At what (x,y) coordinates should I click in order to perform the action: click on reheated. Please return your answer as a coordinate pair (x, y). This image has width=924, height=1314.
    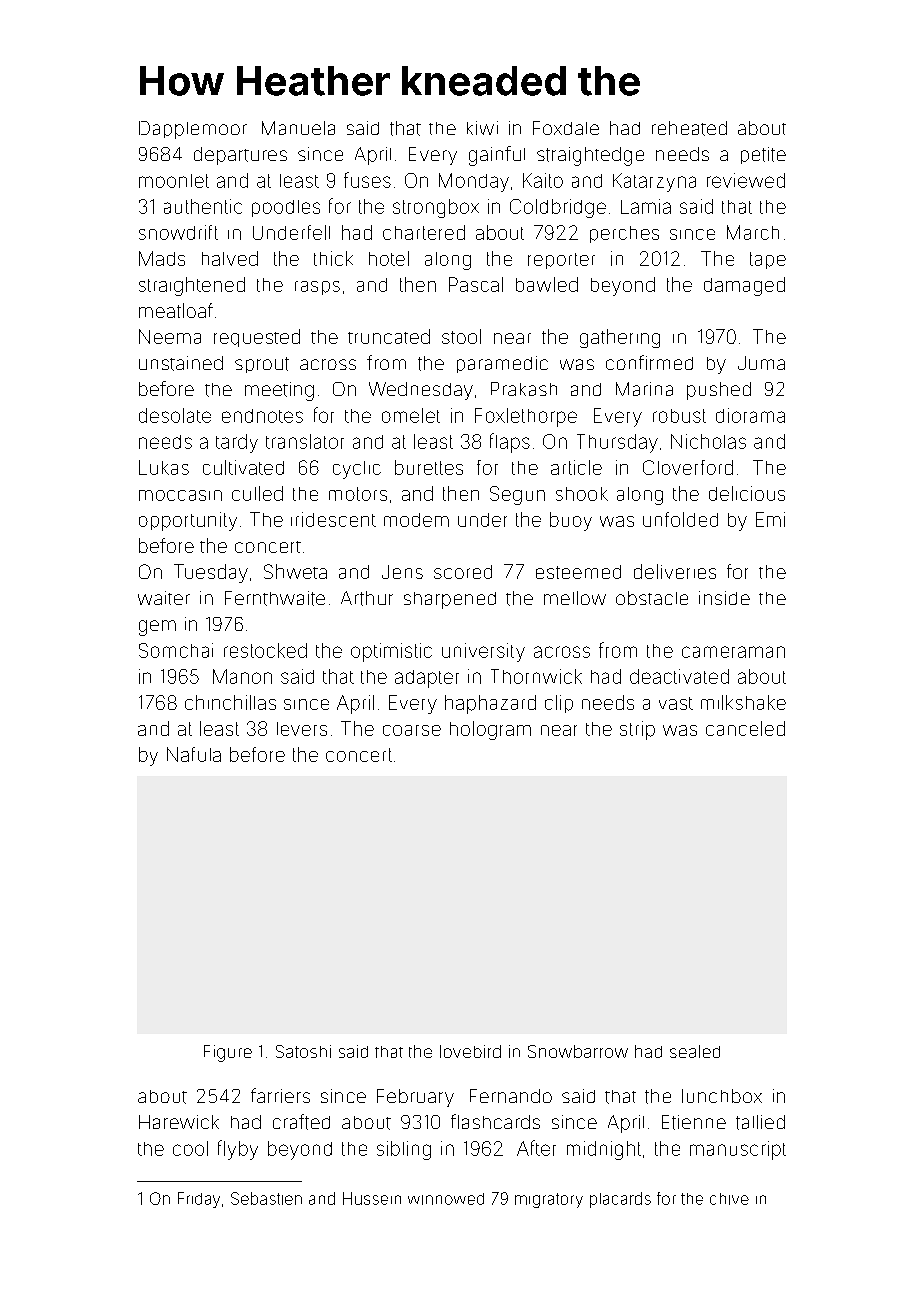
    Looking at the image, I should click on (689, 128).
